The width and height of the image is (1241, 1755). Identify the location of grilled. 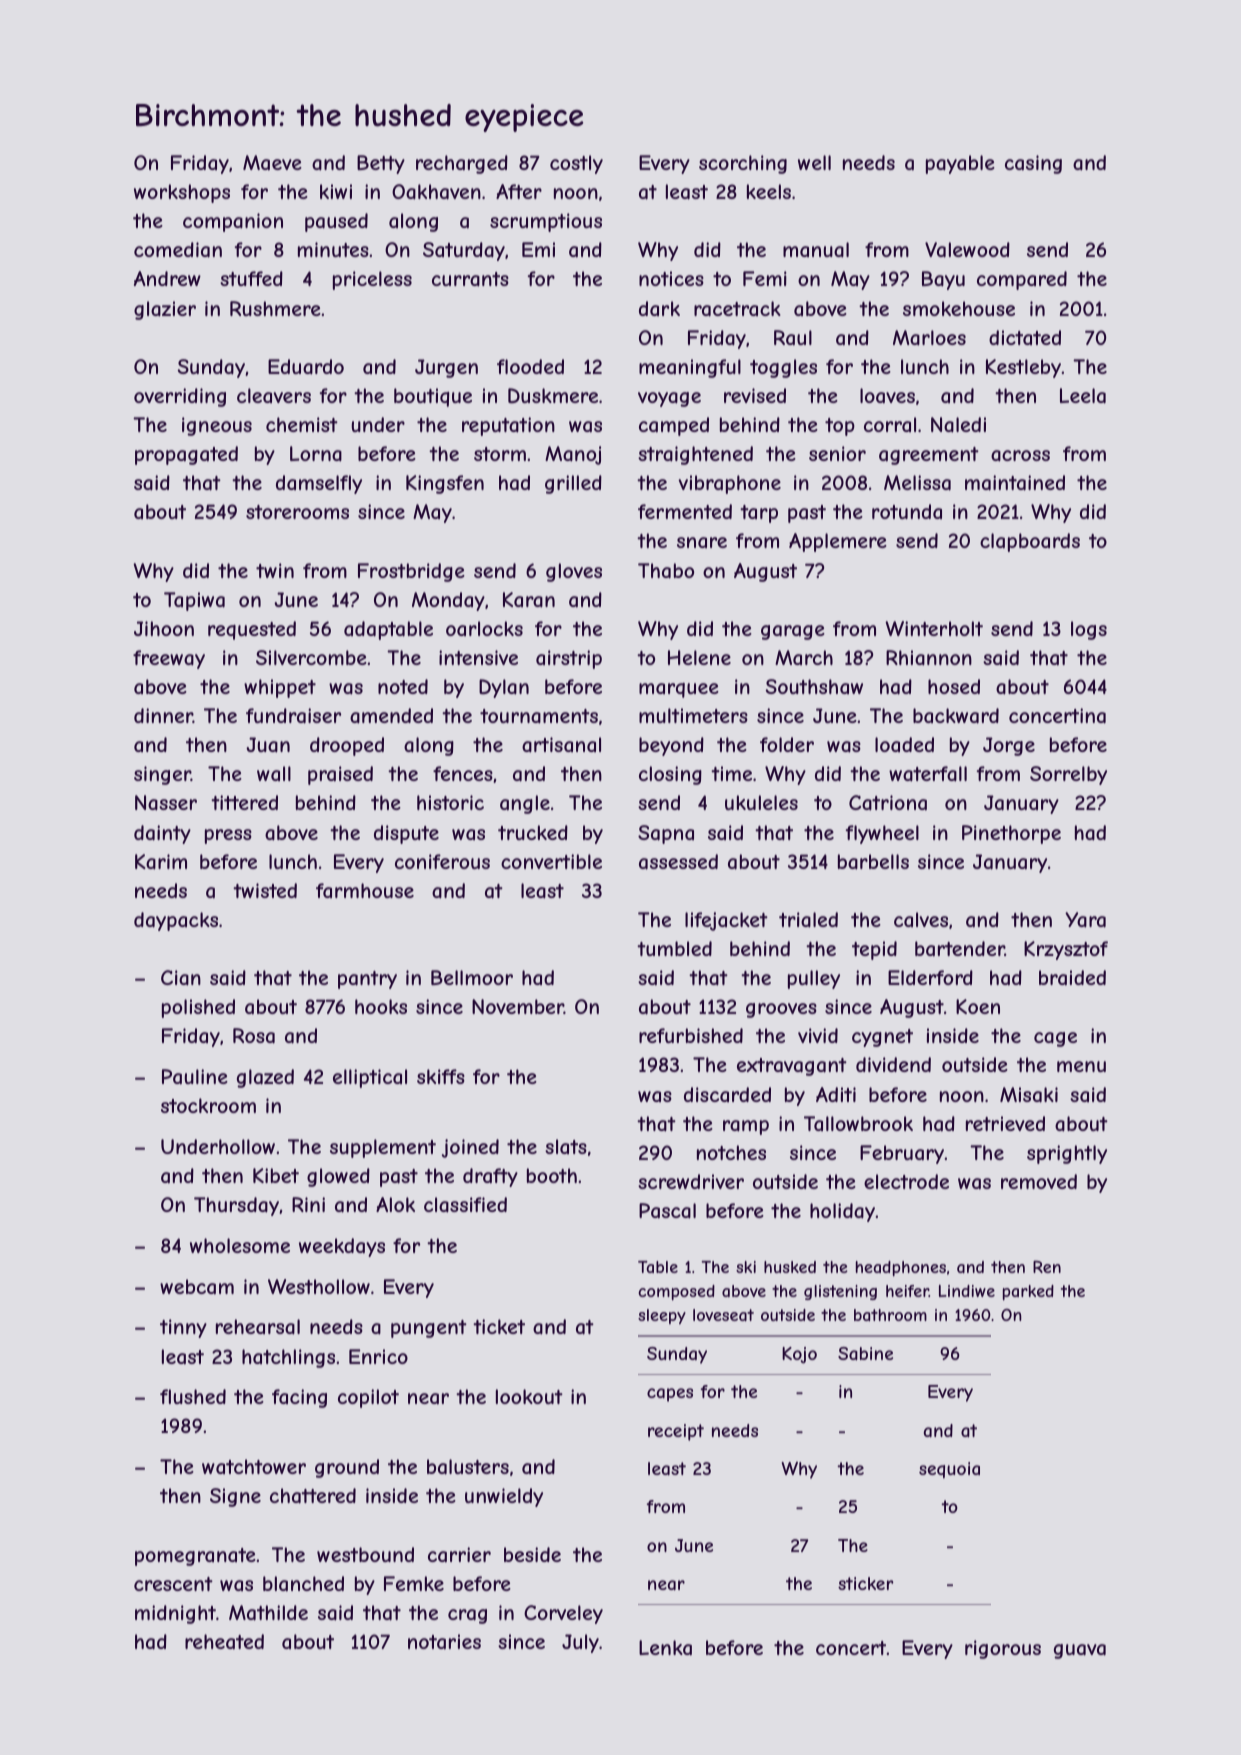
(573, 484).
